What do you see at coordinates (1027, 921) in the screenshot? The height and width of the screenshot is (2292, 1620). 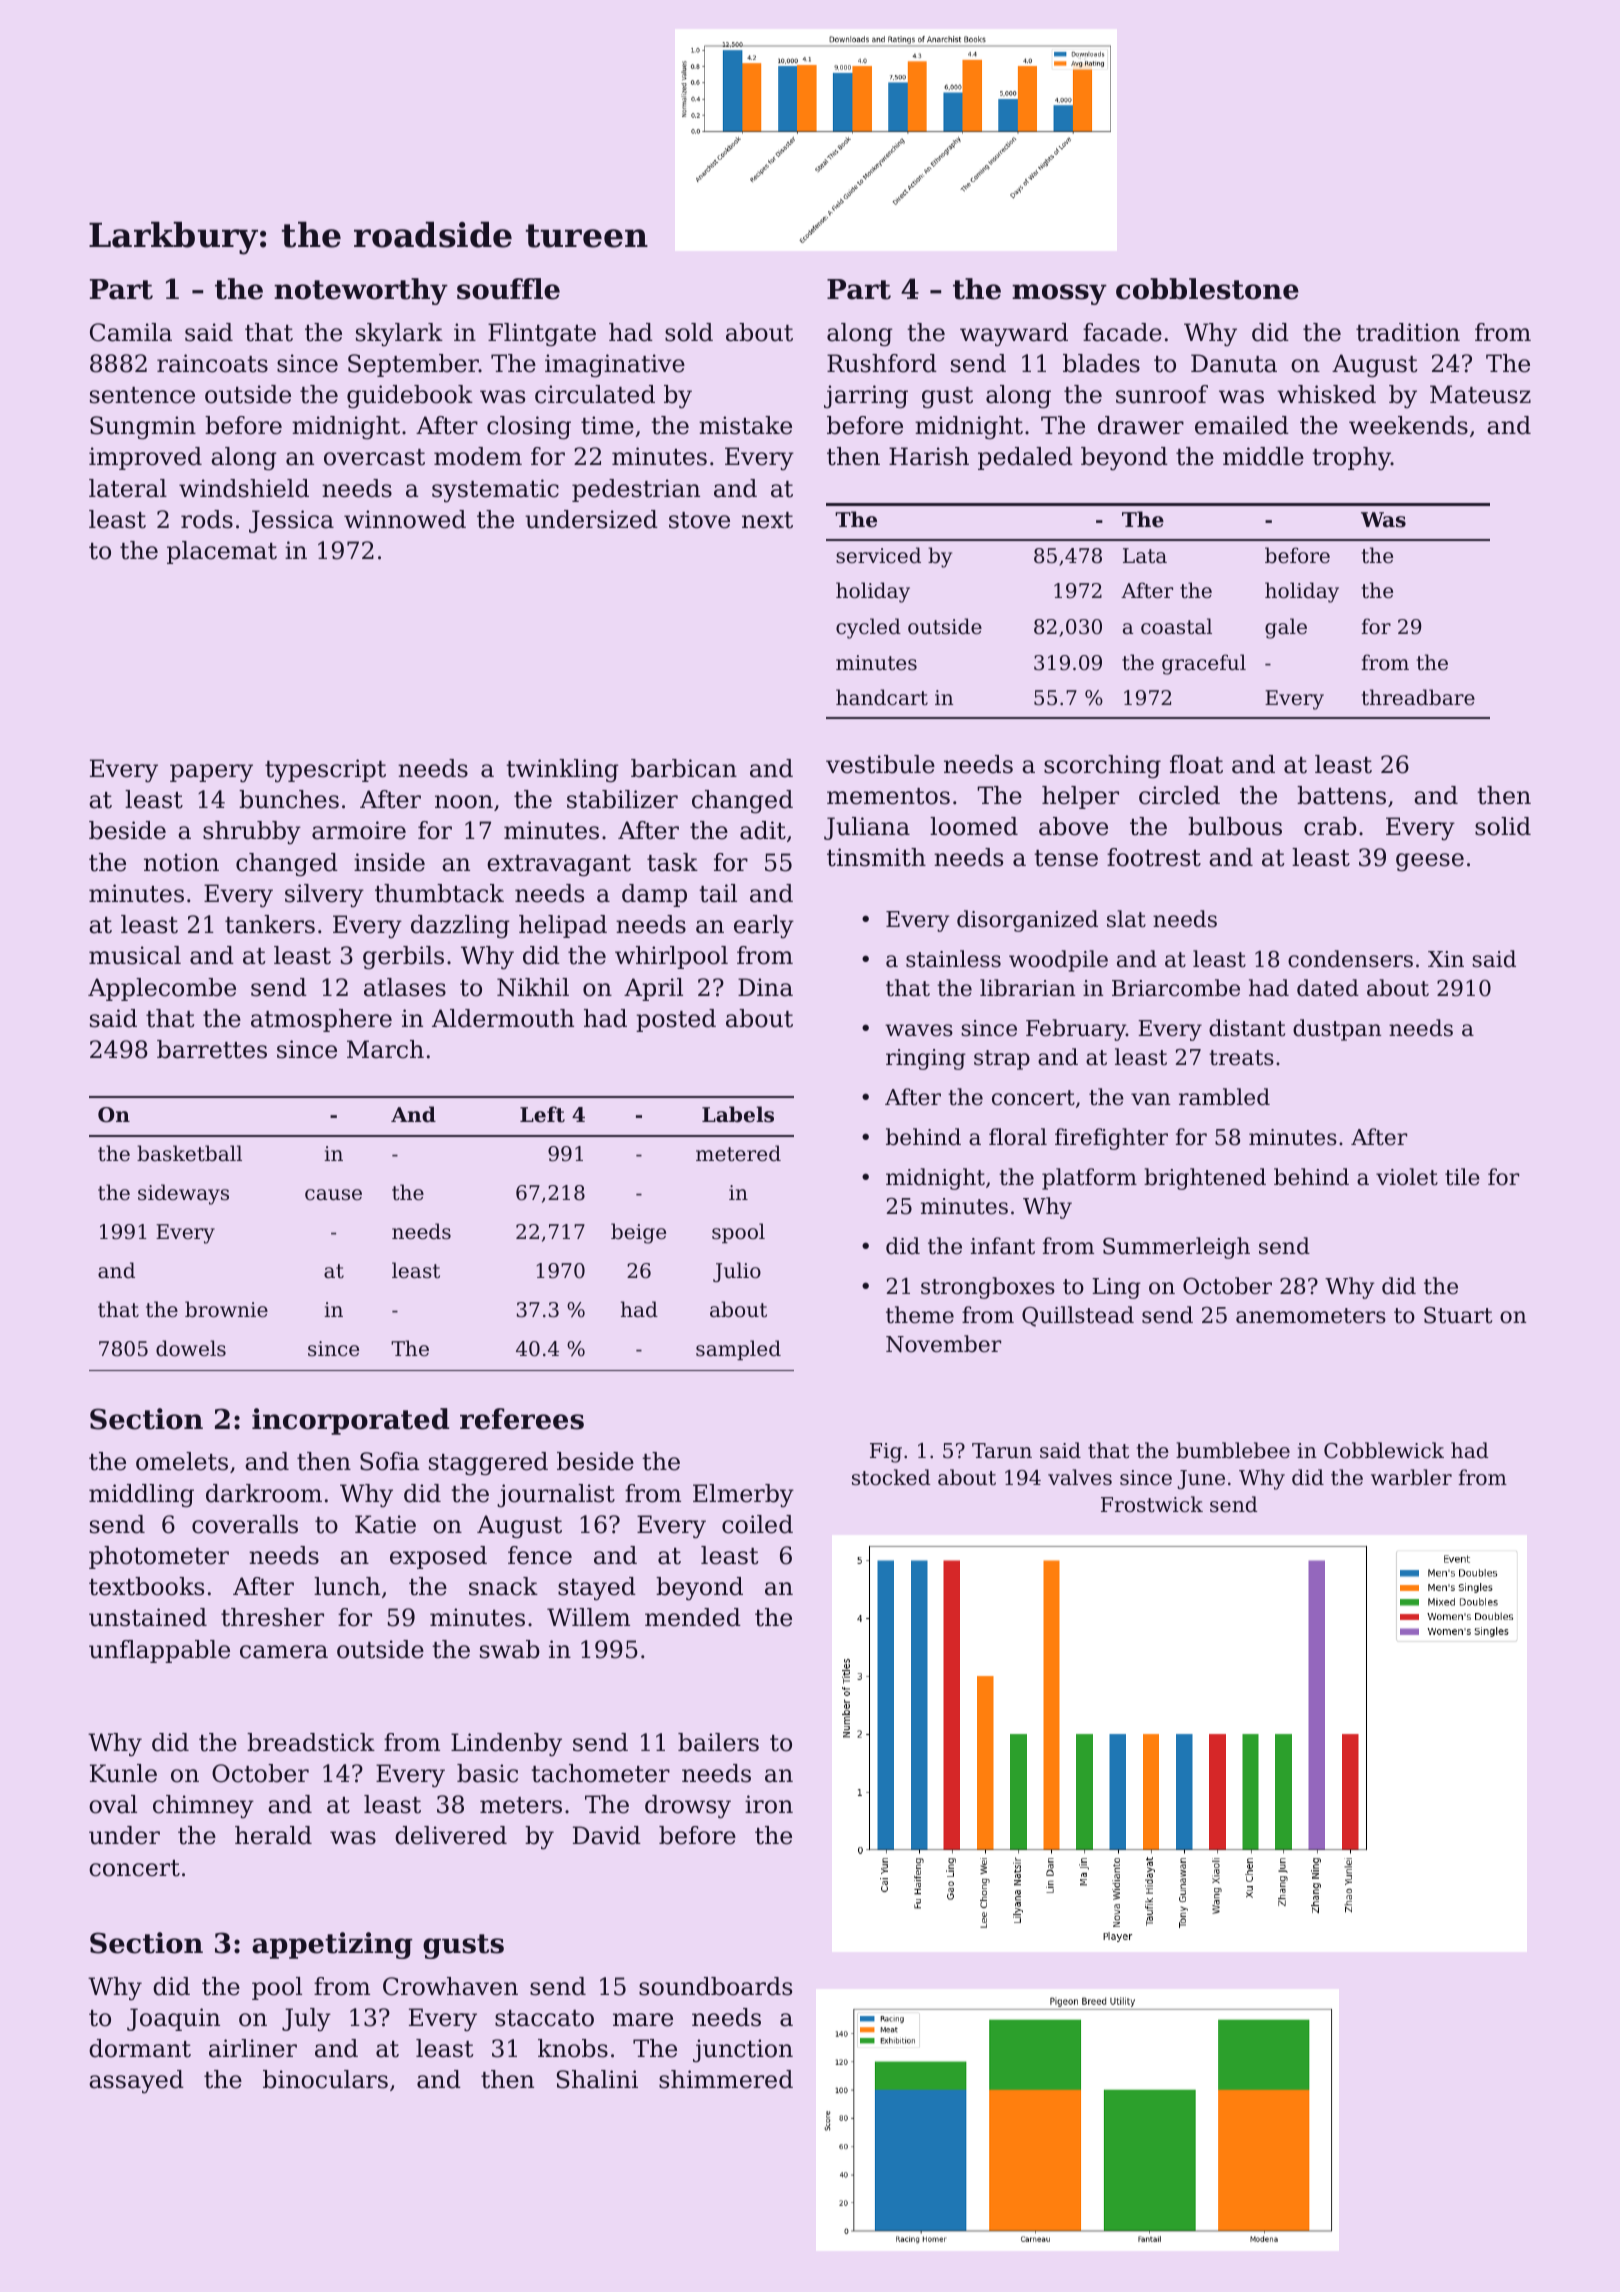 I see `disorganized` at bounding box center [1027, 921].
